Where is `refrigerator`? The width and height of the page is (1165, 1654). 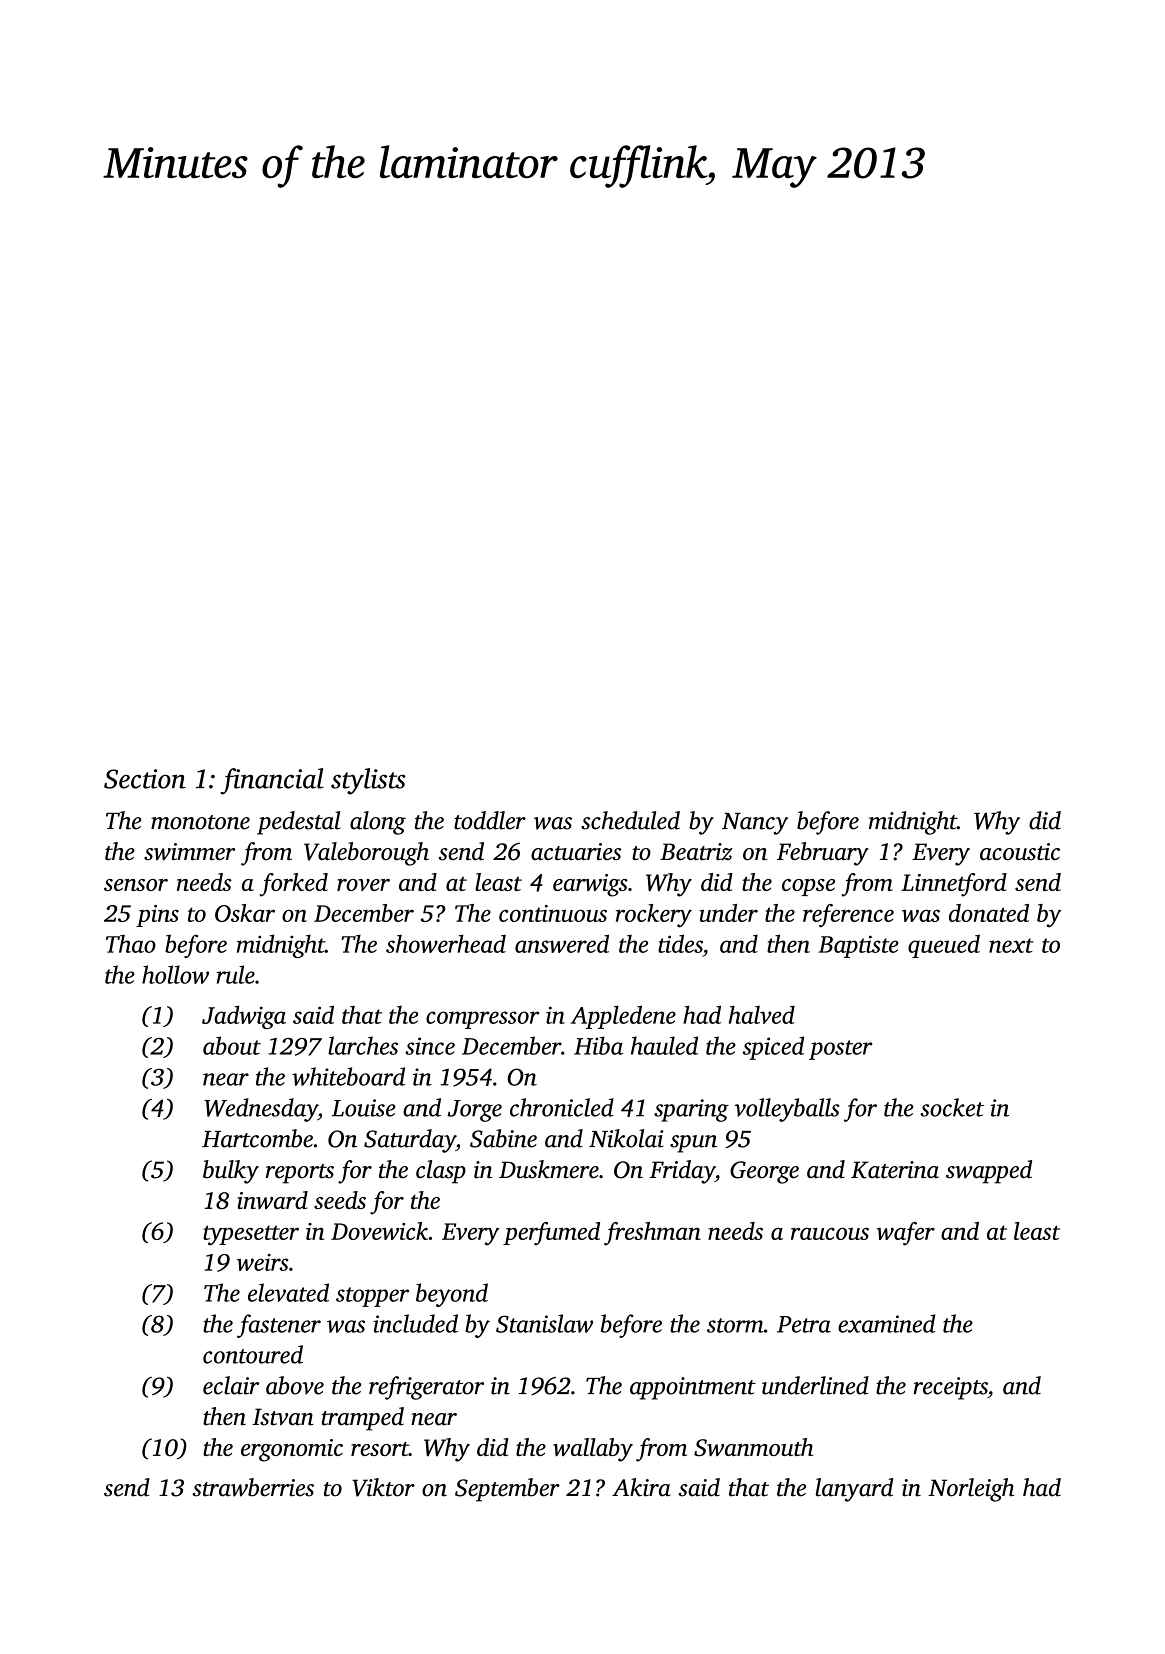
refrigerator is located at coordinates (426, 1388).
